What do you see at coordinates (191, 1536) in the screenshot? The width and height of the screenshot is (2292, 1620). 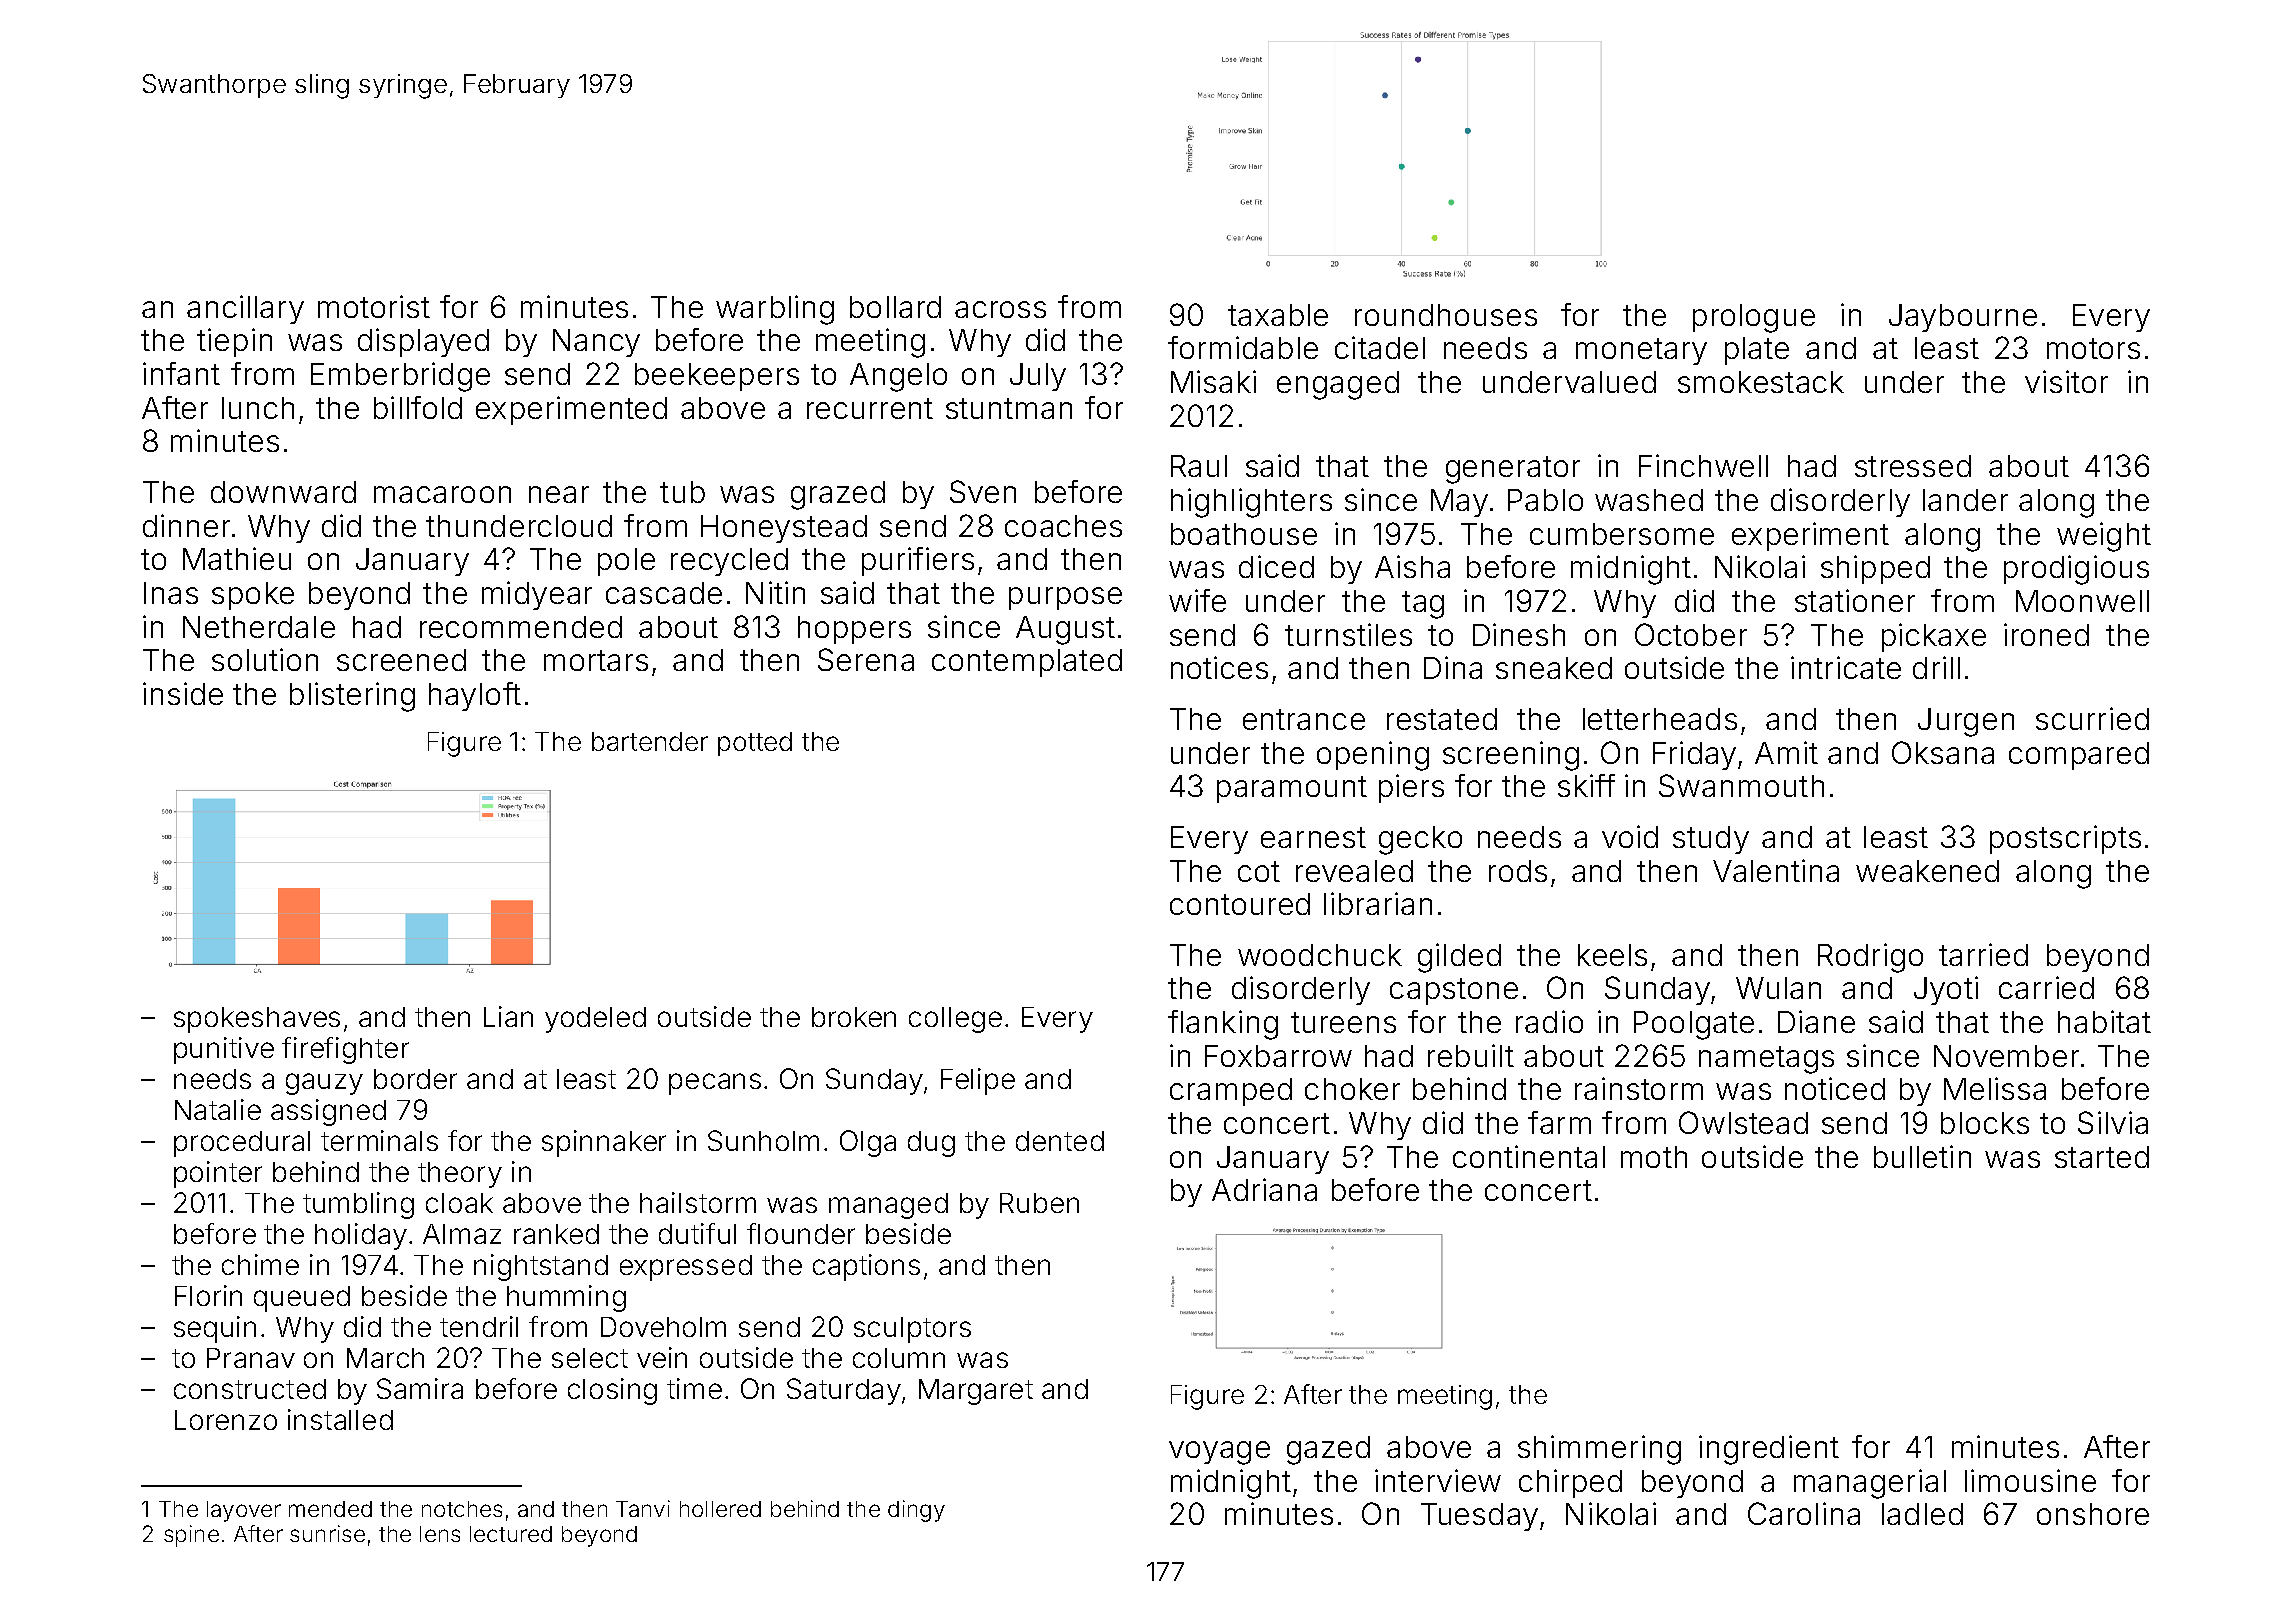 I see `spine` at bounding box center [191, 1536].
